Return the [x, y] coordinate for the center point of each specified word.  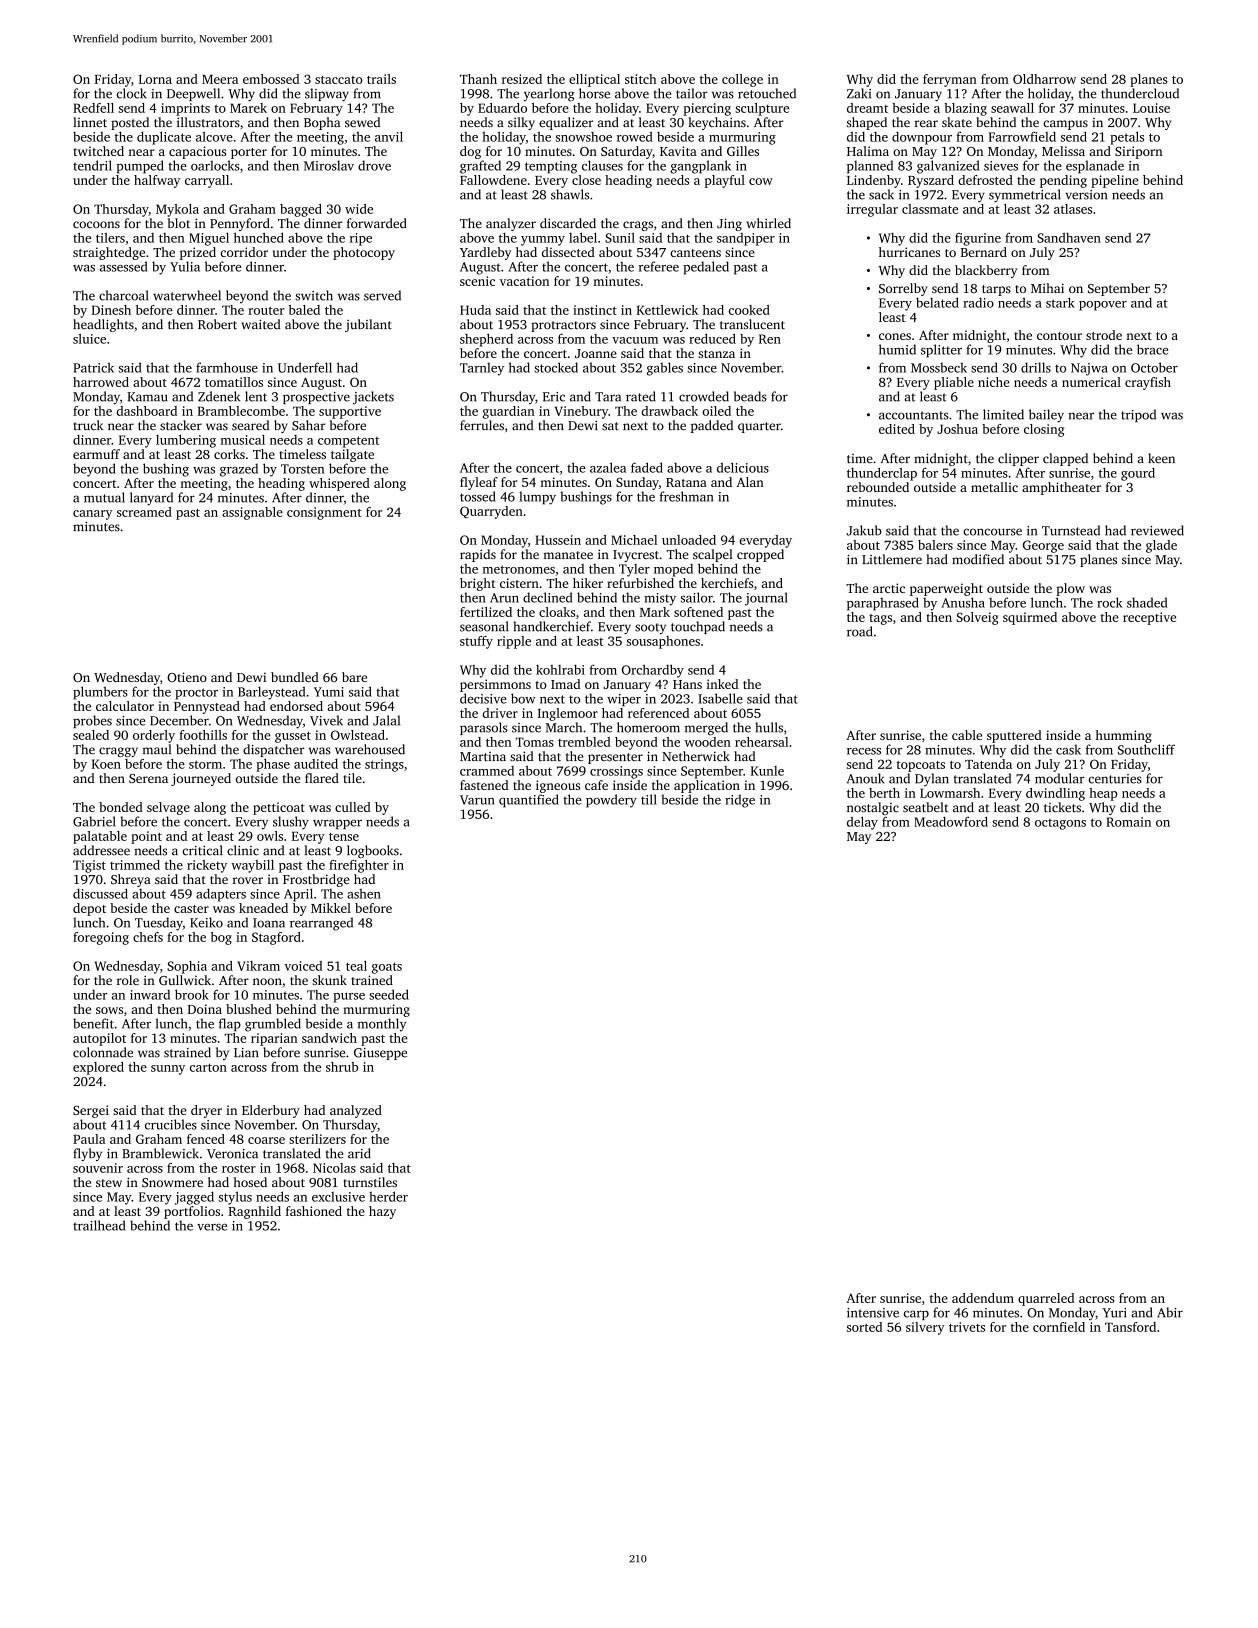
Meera [220, 79]
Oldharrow [1044, 79]
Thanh [478, 79]
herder [388, 1196]
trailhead [99, 1225]
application [707, 786]
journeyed [201, 779]
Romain [1128, 822]
